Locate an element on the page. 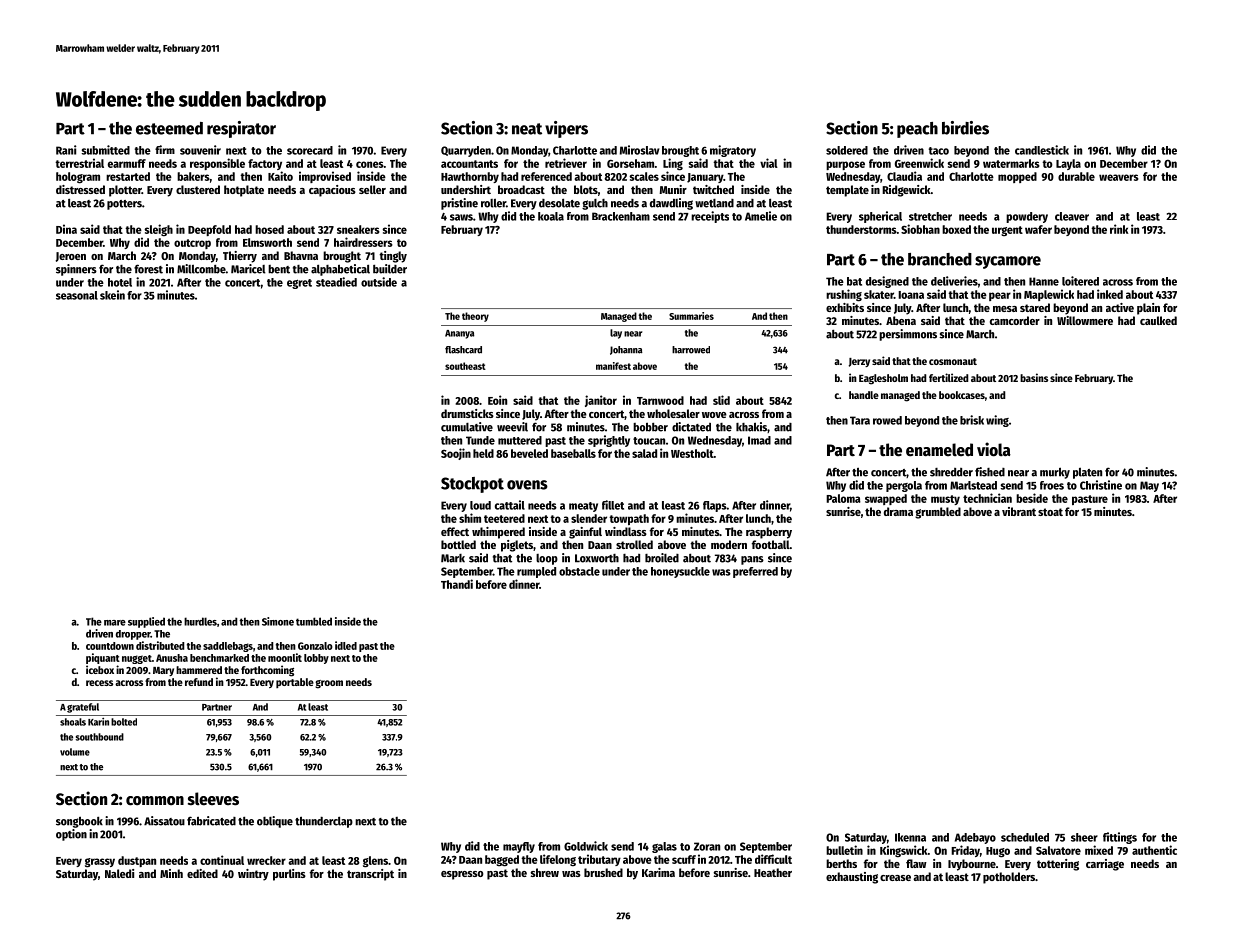 The image size is (1233, 952). vipers is located at coordinates (566, 129).
